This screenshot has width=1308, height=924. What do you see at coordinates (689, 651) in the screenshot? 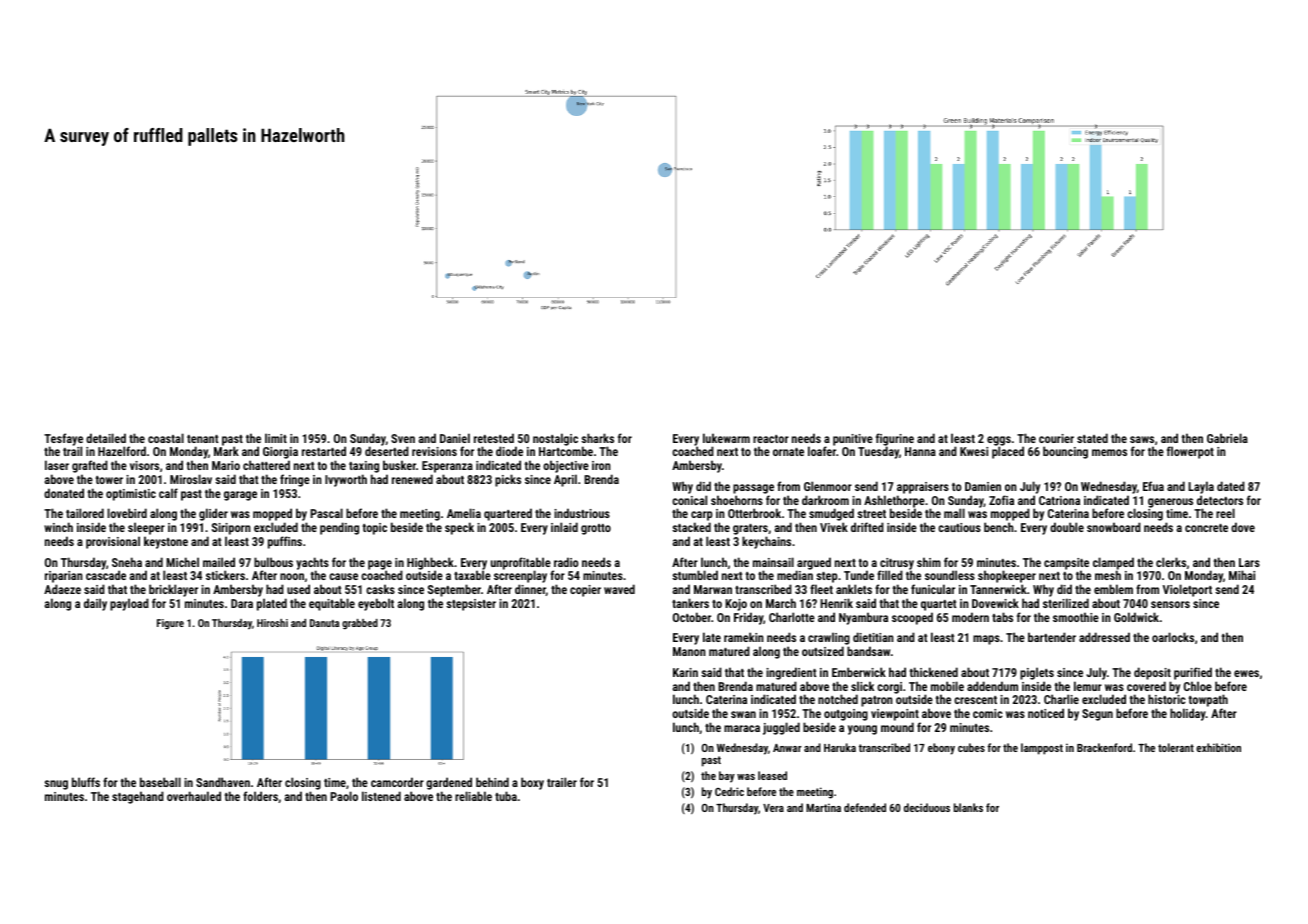
I see `Manon` at bounding box center [689, 651].
